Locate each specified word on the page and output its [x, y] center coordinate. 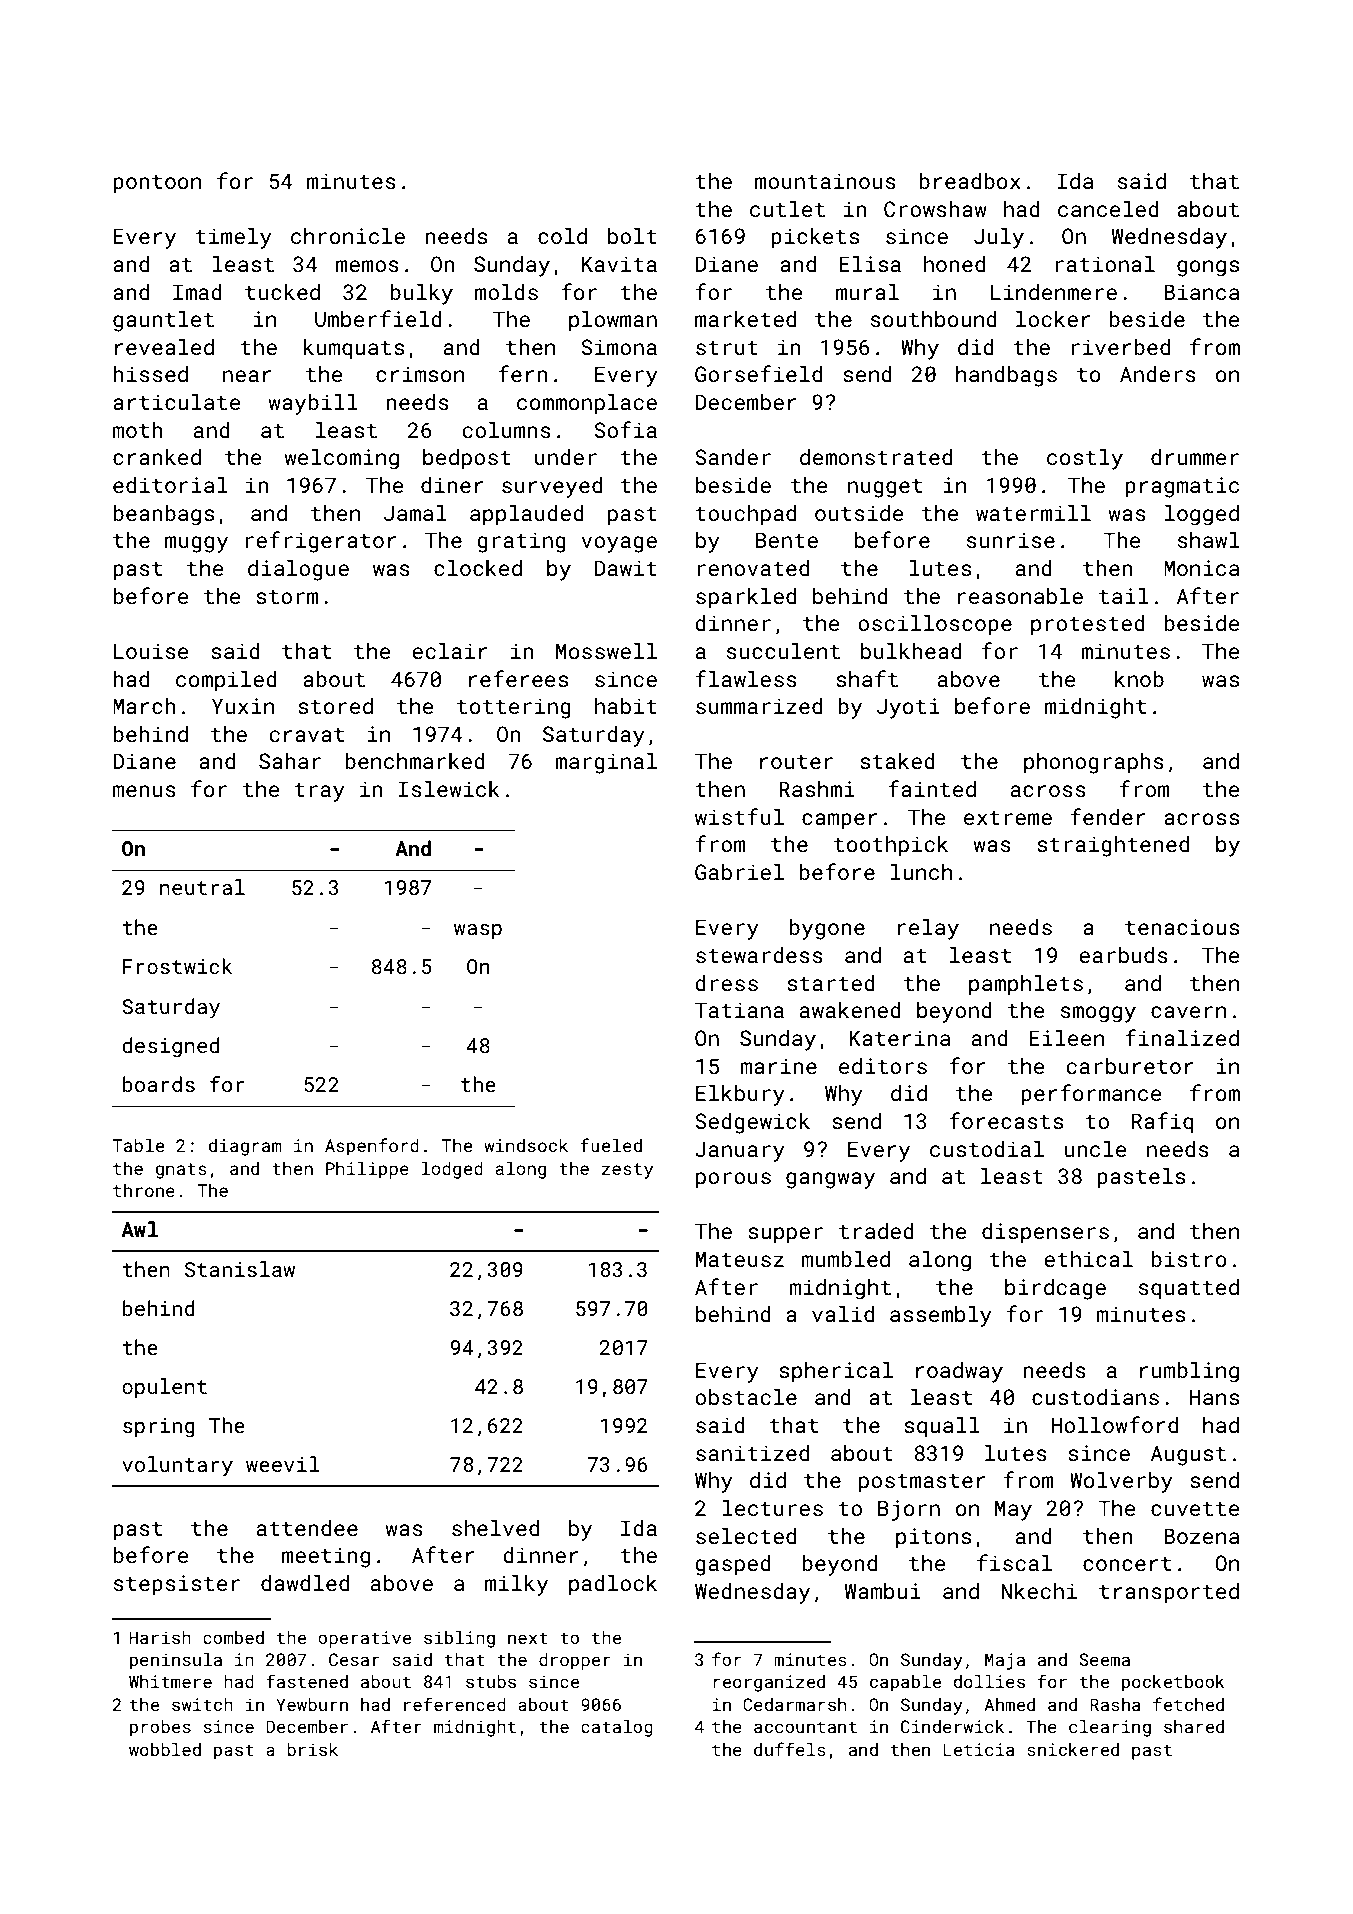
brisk [312, 1749]
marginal [606, 763]
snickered [1073, 1749]
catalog [617, 1728]
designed [170, 1047]
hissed [150, 374]
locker [1053, 319]
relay [928, 929]
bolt [632, 236]
